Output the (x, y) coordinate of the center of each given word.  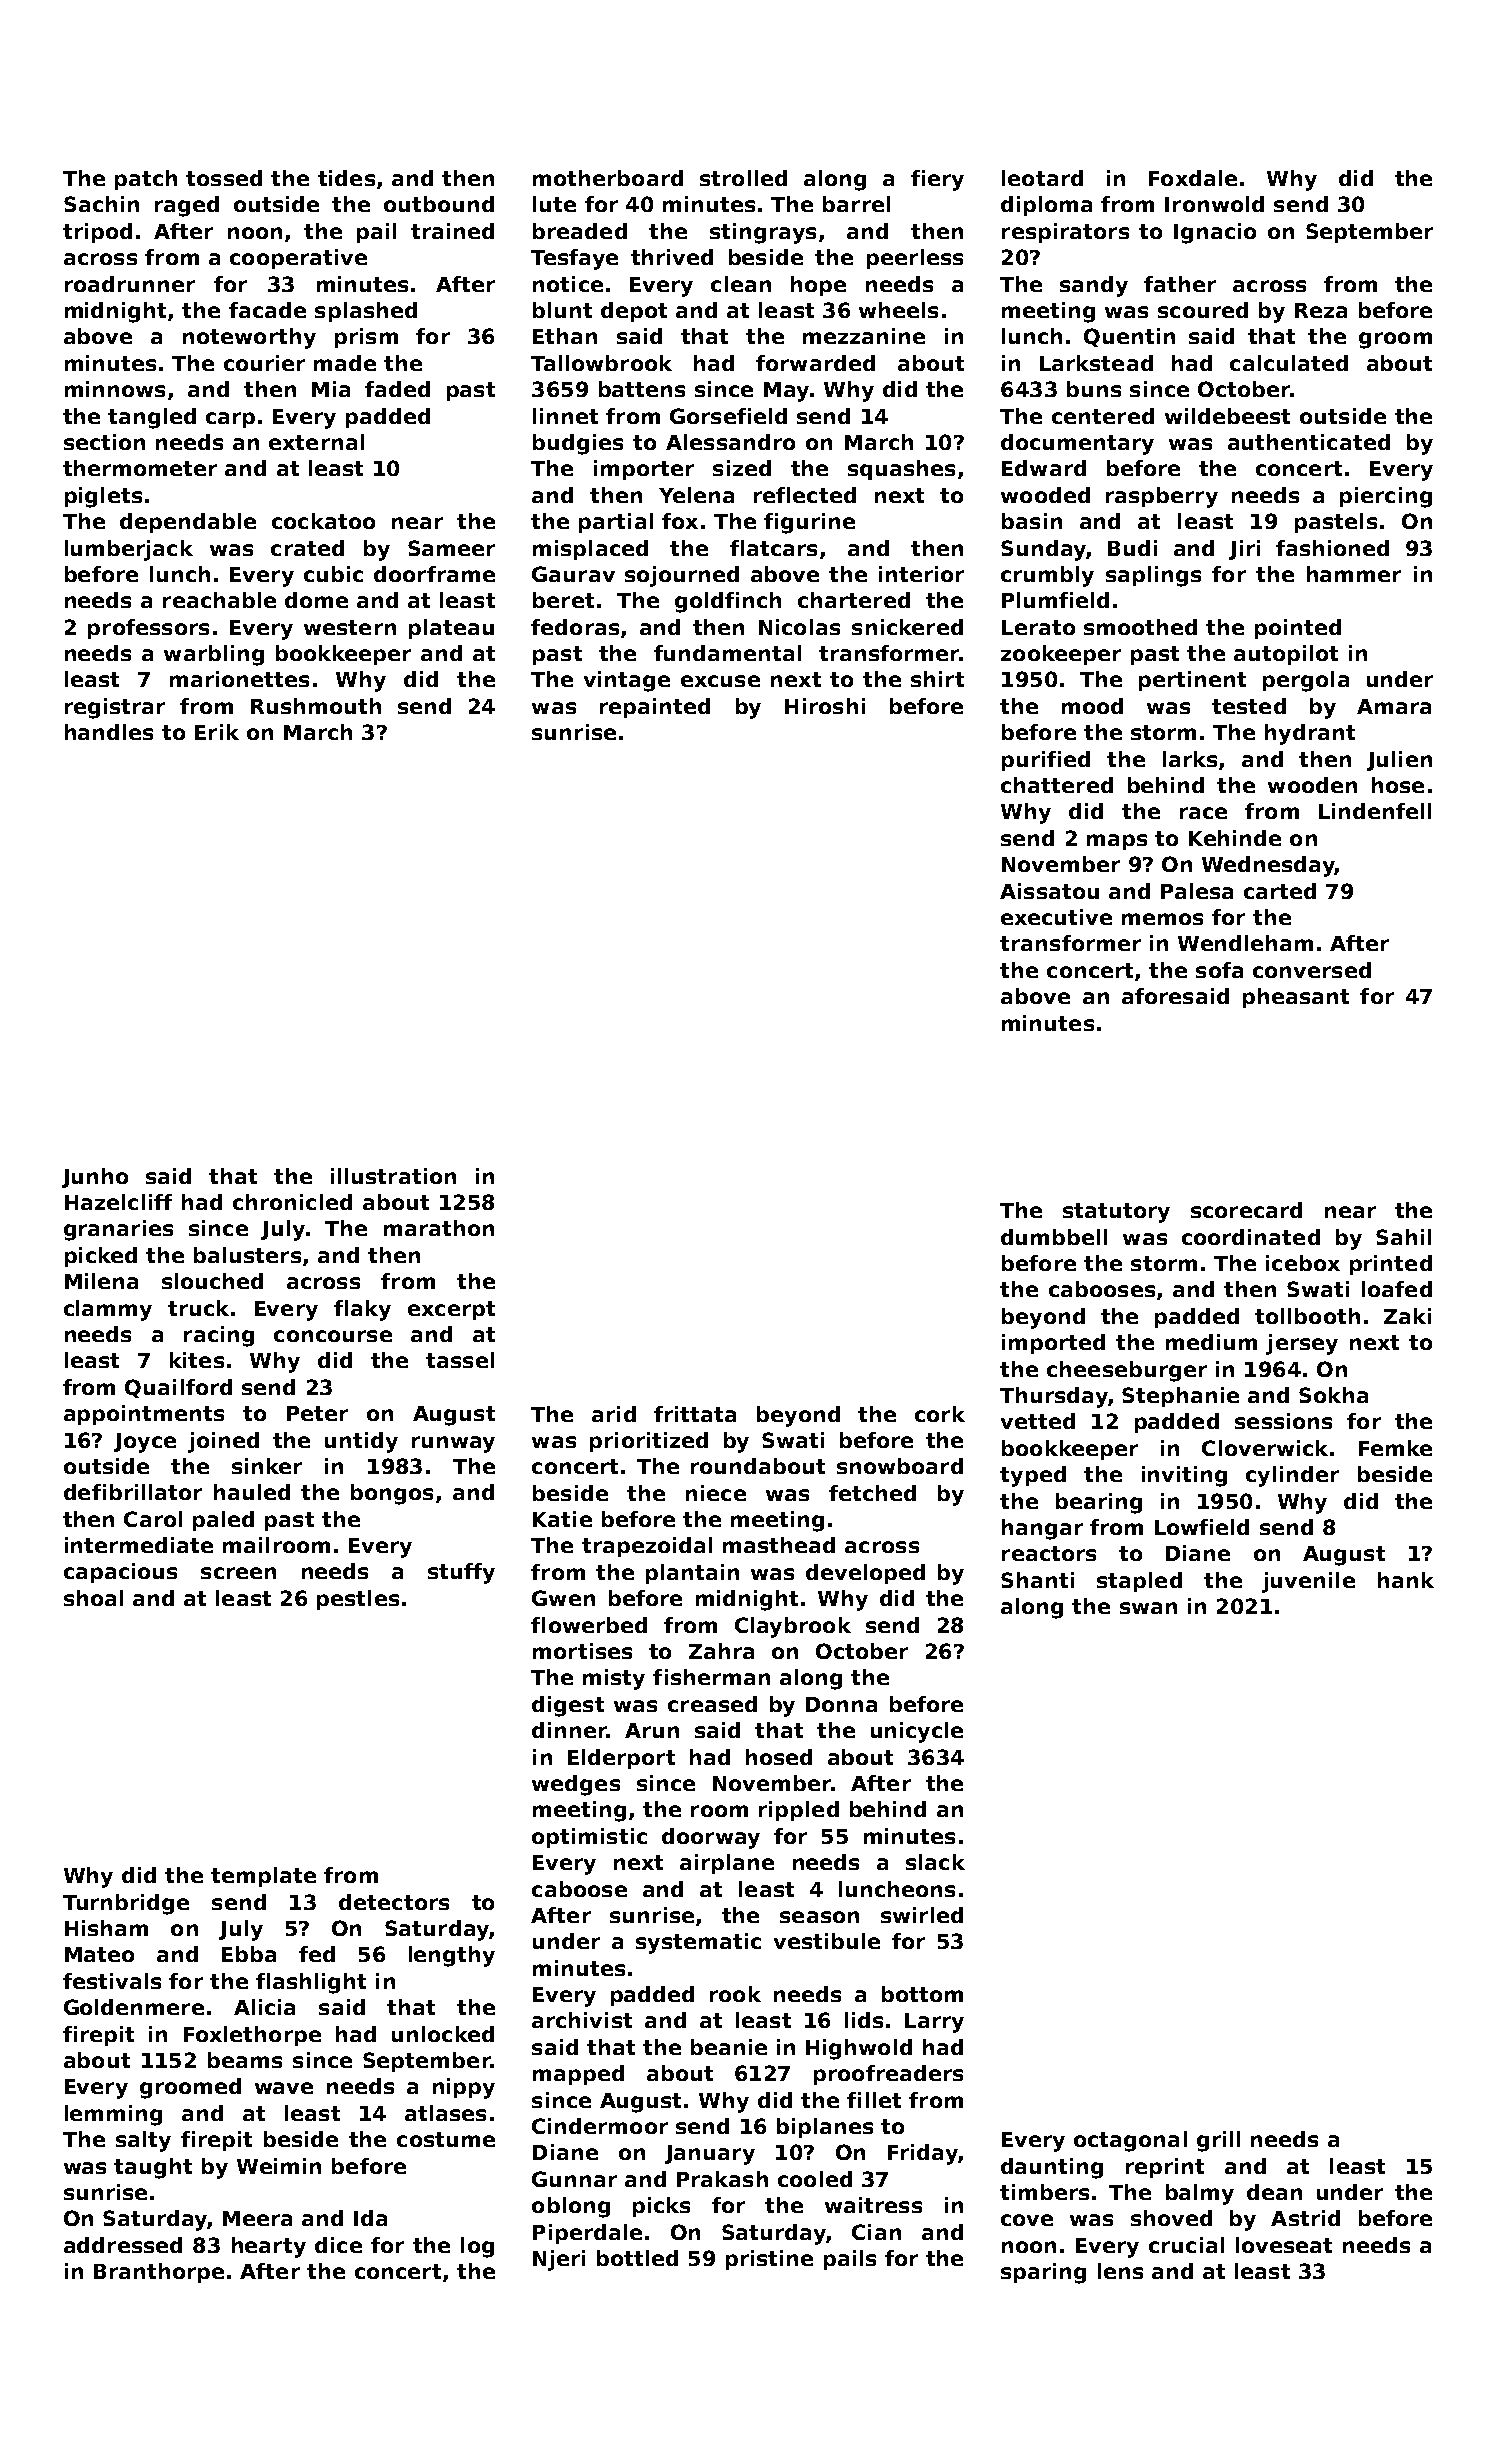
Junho (95, 1178)
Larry (934, 2023)
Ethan (565, 336)
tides (346, 178)
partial (616, 523)
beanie (729, 2047)
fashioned (1332, 548)
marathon (439, 1228)
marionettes (239, 679)
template (263, 1877)
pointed (1298, 629)
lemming (113, 2115)
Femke (1395, 1448)
